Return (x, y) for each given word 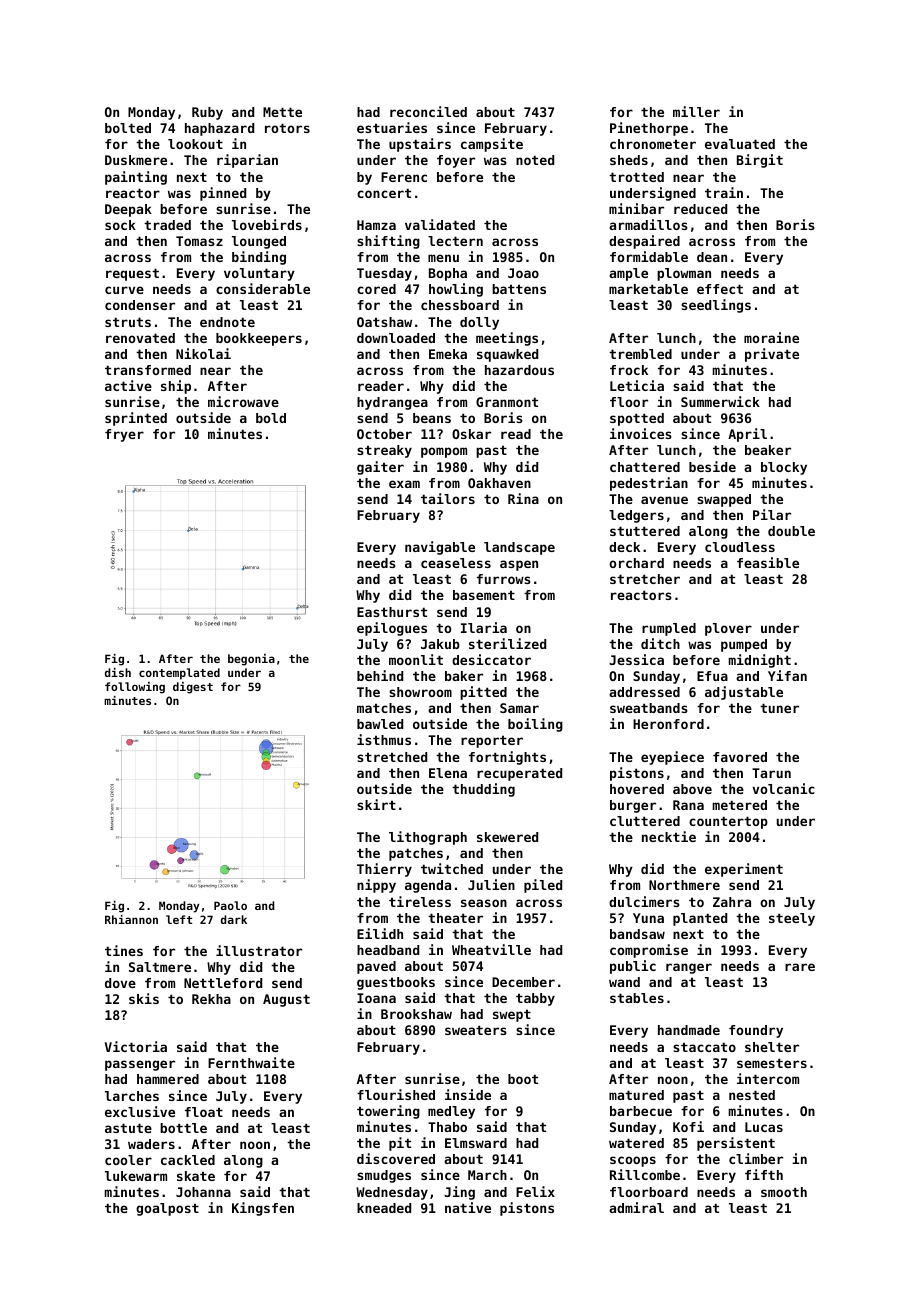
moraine (771, 337)
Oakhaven (499, 483)
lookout (195, 144)
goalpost (167, 1209)
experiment (744, 870)
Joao (523, 273)
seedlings (716, 306)
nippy (376, 886)
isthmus (384, 739)
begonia (251, 660)
